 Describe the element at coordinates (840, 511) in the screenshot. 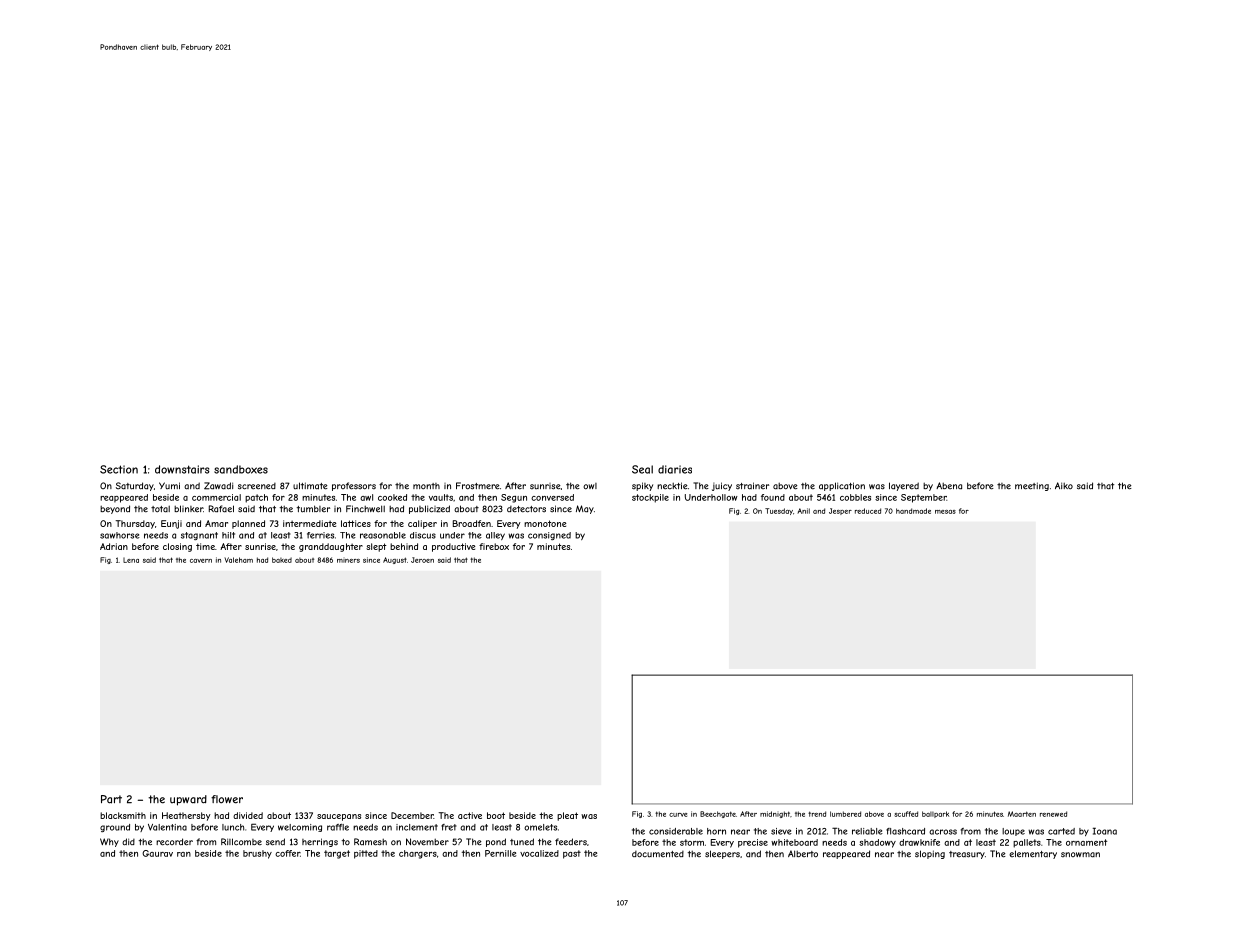

I see `Jesper` at that location.
